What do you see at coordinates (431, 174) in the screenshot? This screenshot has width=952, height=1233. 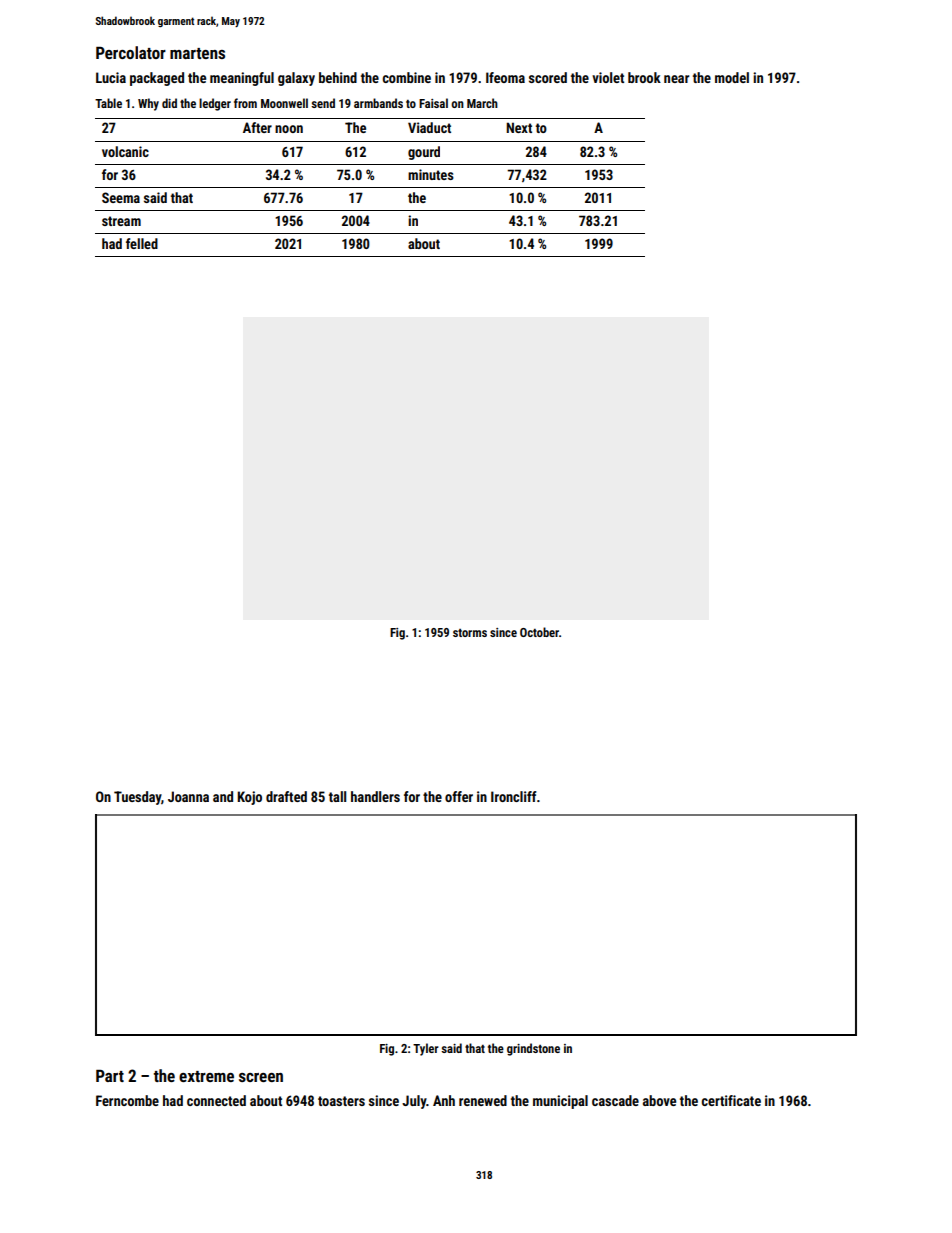 I see `minutes` at bounding box center [431, 174].
